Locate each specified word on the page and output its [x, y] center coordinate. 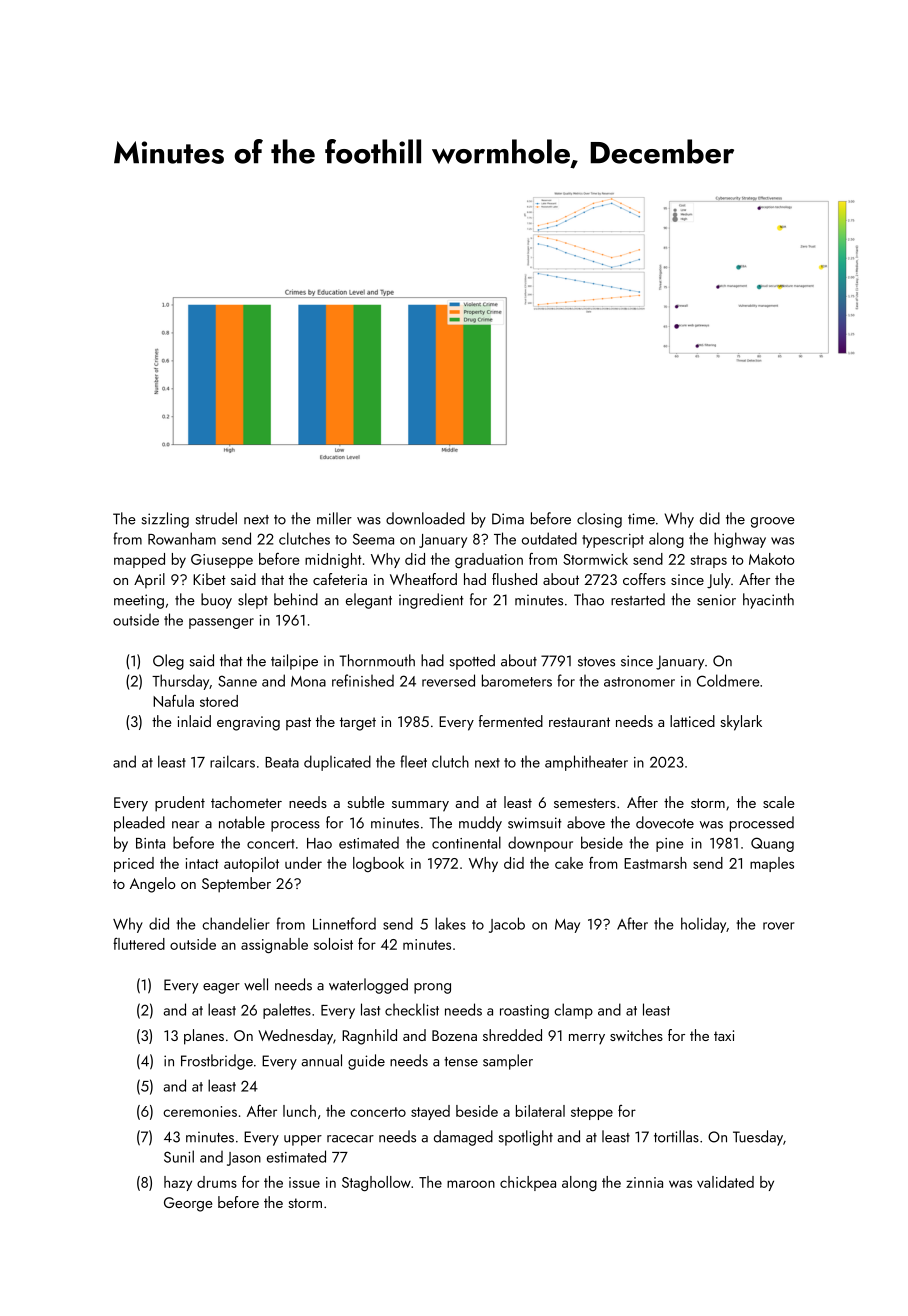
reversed [448, 680]
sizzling [165, 520]
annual [321, 1060]
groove [773, 522]
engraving [248, 723]
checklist [412, 1009]
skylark [741, 723]
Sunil [179, 1156]
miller [334, 518]
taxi [724, 1035]
